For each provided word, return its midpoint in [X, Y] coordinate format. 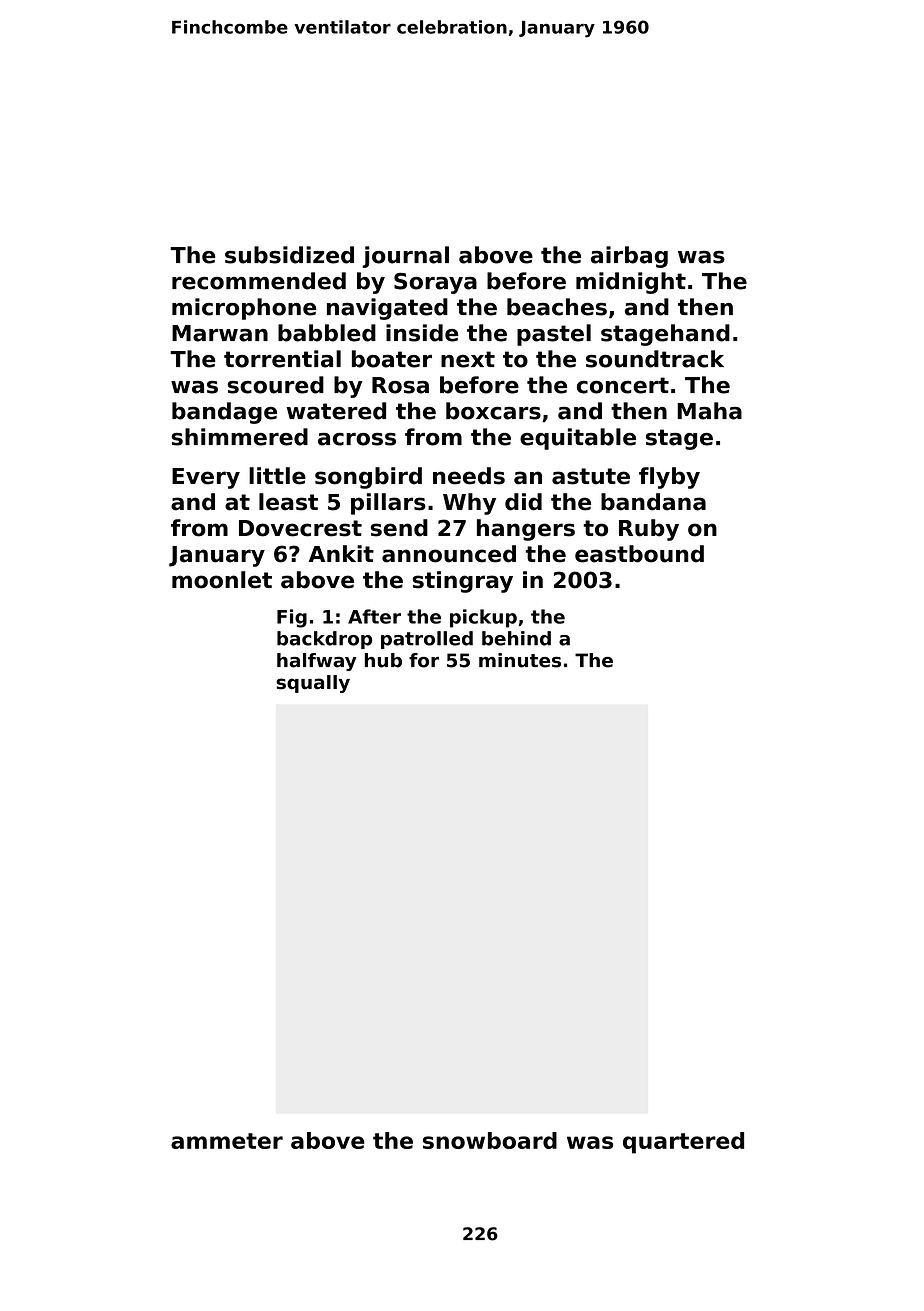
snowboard [490, 1140]
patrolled [427, 640]
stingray [462, 582]
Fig [292, 618]
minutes [520, 660]
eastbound [639, 554]
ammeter [227, 1141]
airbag [629, 257]
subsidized [289, 255]
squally [313, 684]
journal [405, 257]
